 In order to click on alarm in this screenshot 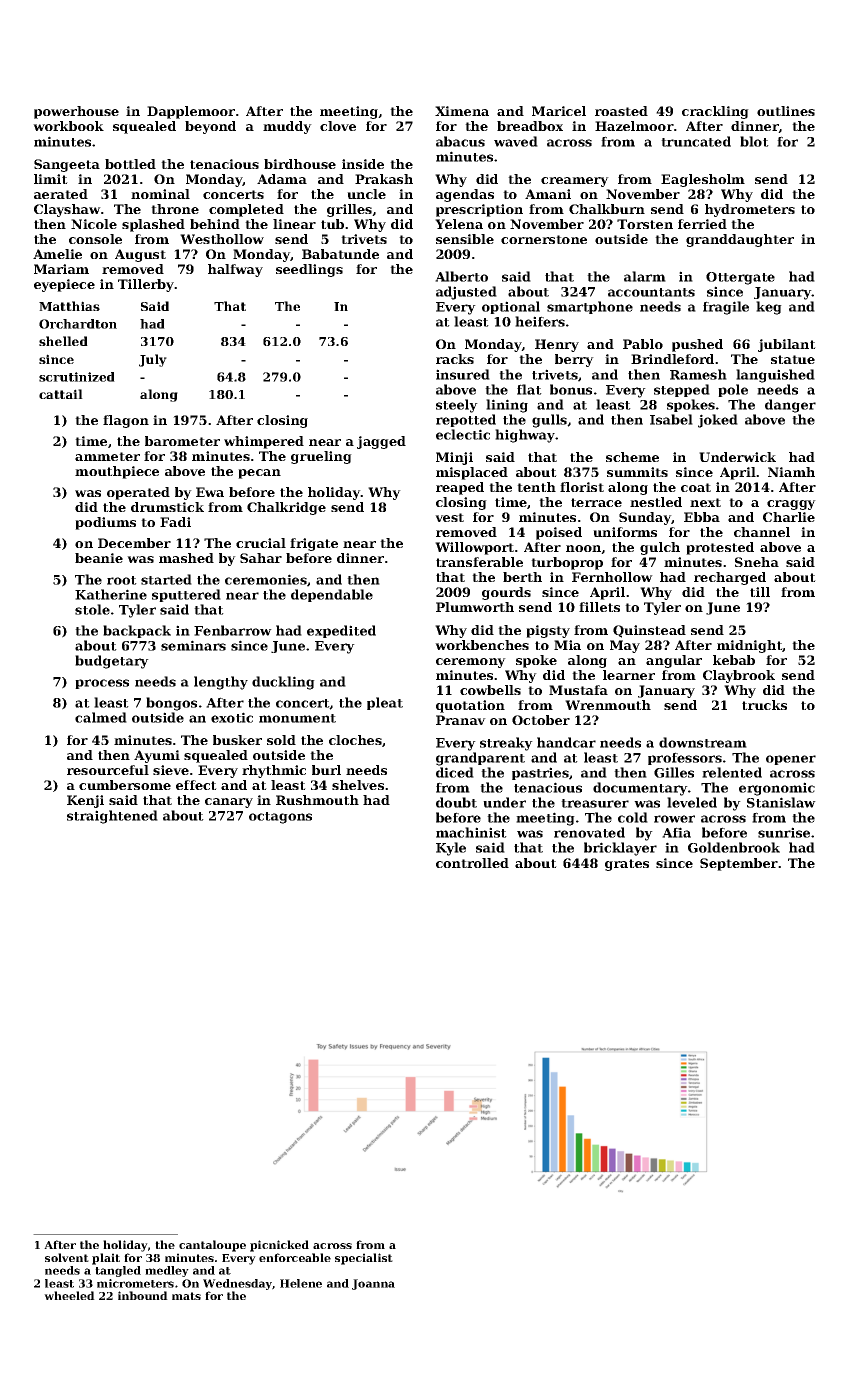, I will do `click(645, 276)`.
